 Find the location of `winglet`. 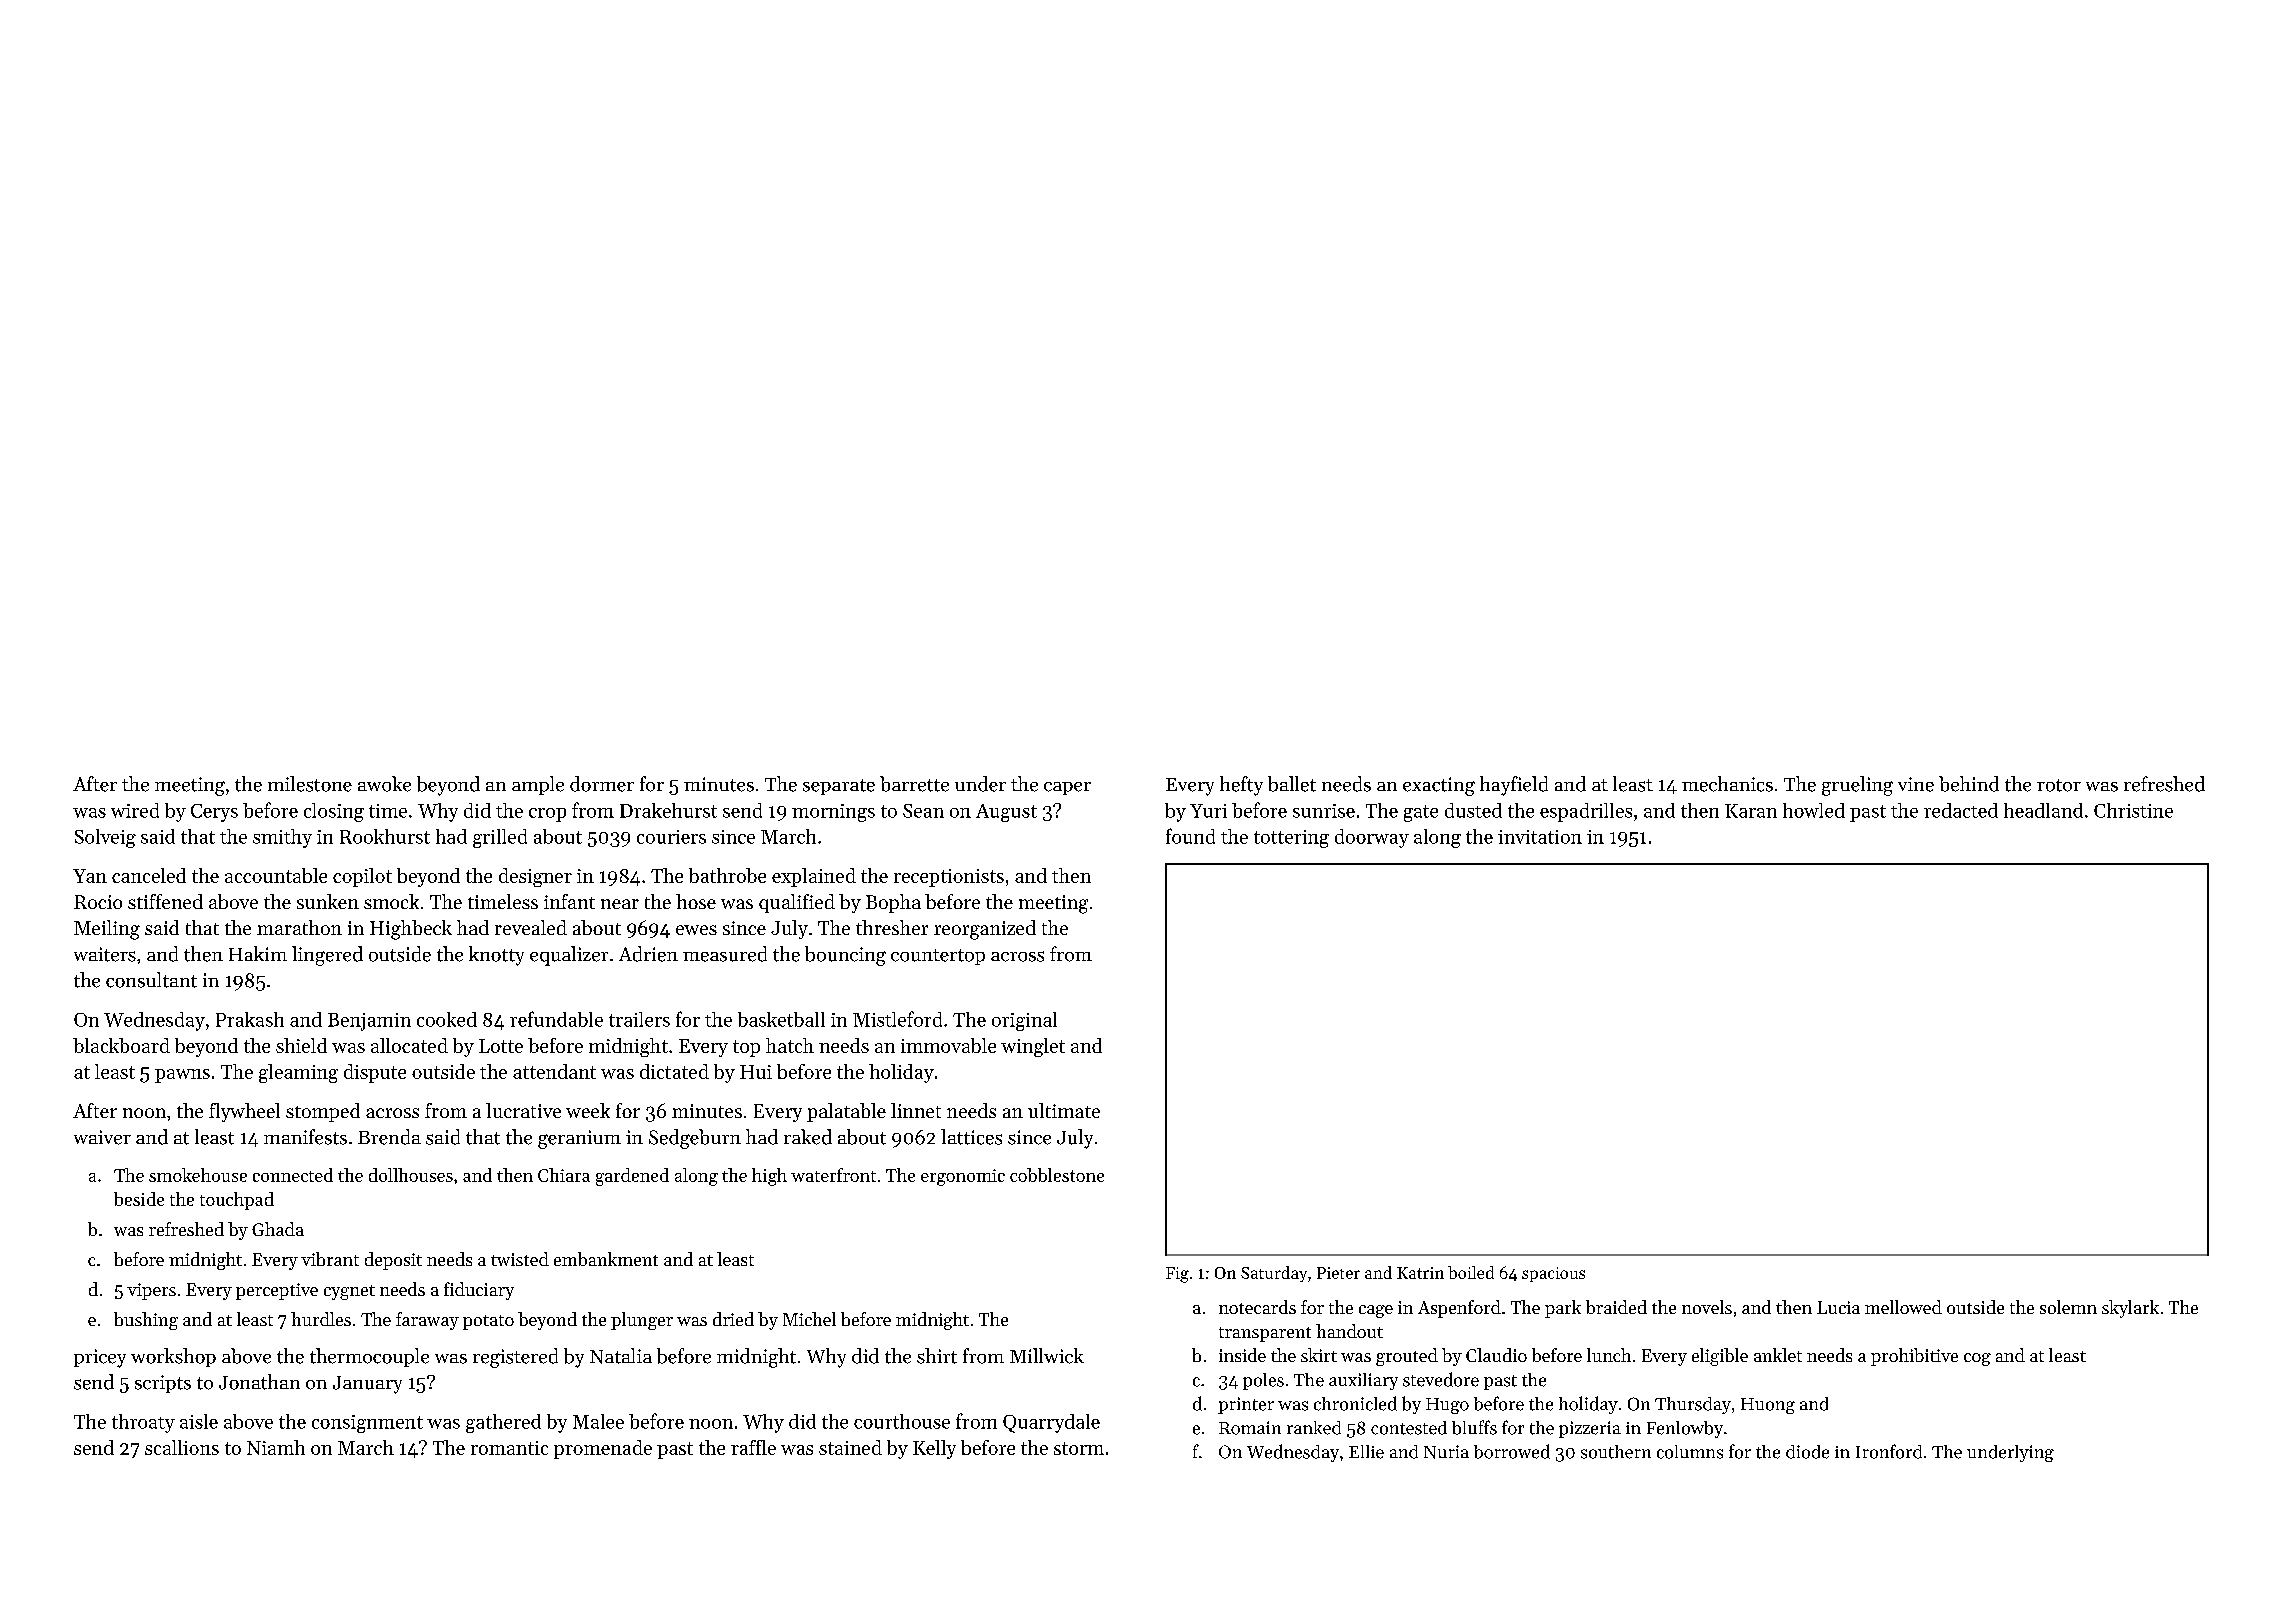

winglet is located at coordinates (1033, 1047).
